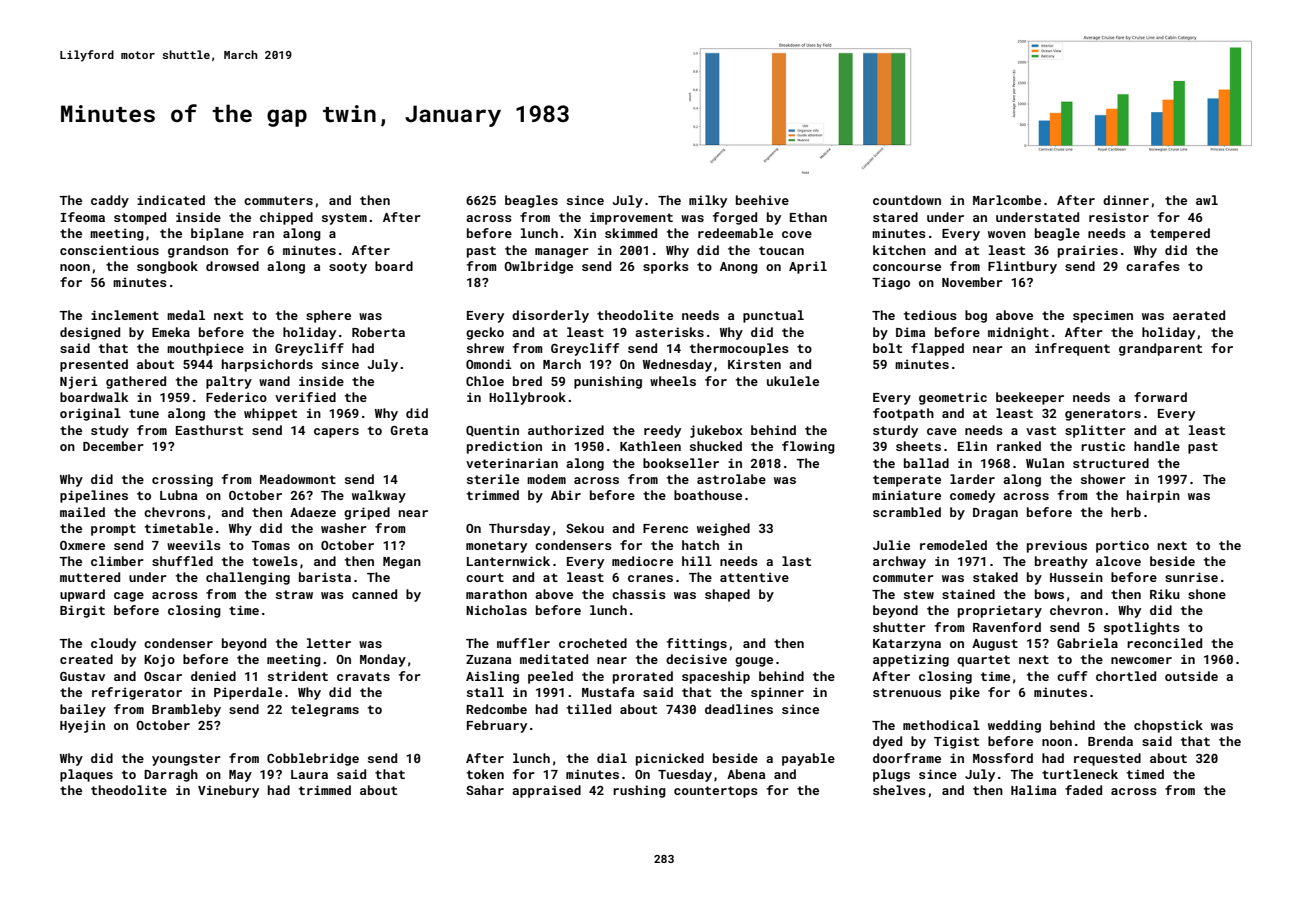 Image resolution: width=1308 pixels, height=924 pixels. Describe the element at coordinates (1103, 415) in the page. I see `generators` at that location.
